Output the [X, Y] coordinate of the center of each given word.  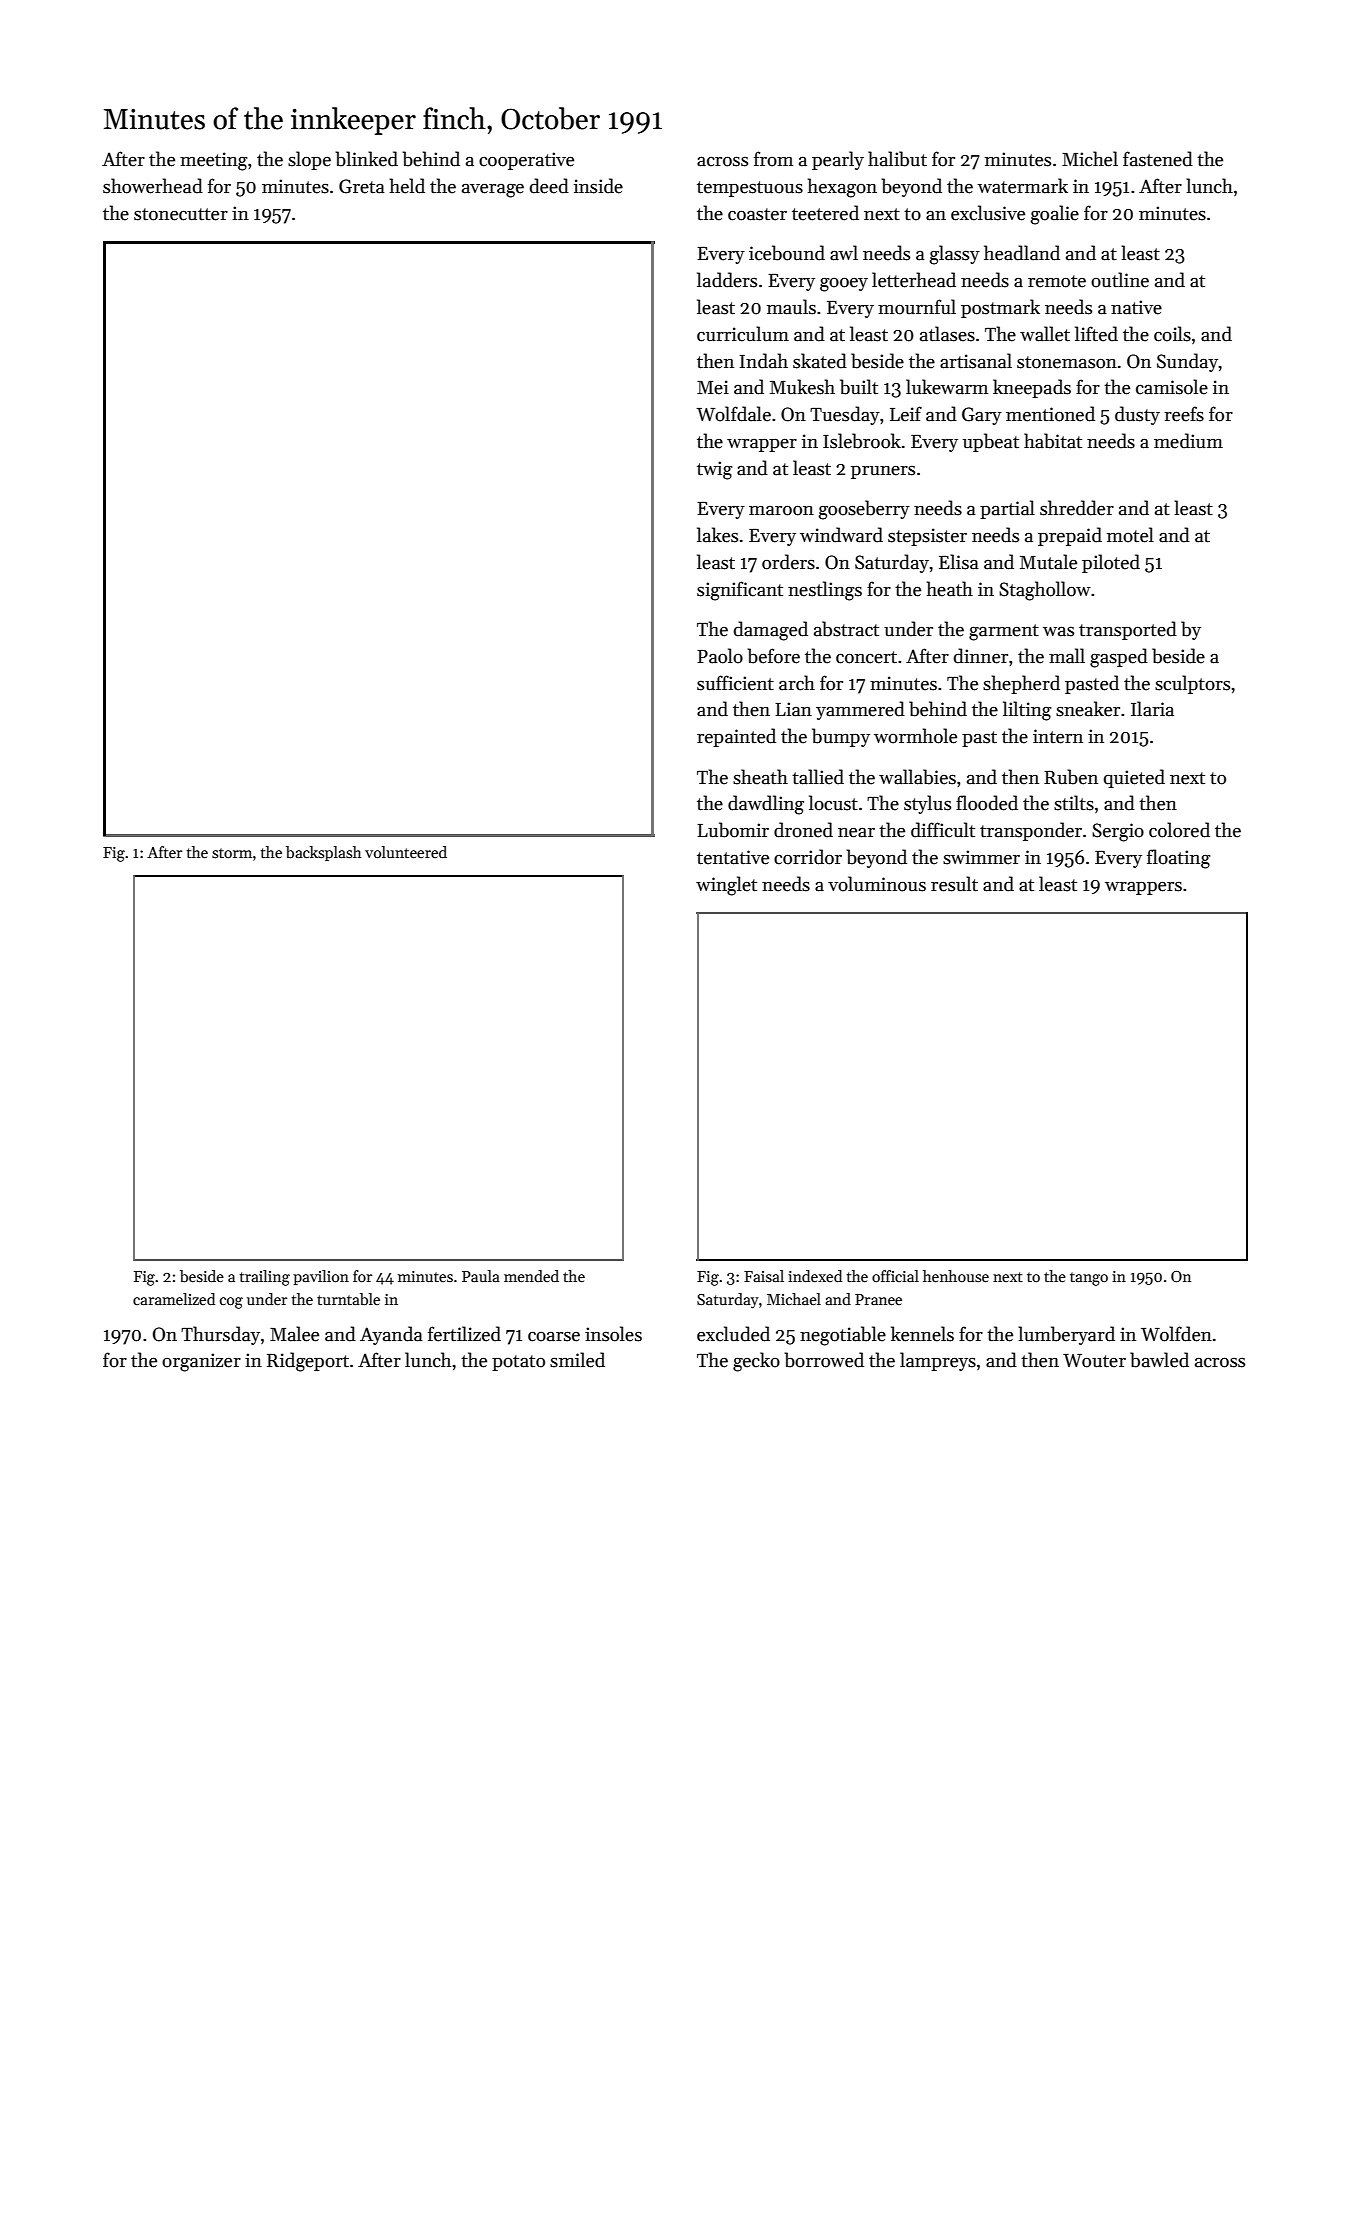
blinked [366, 159]
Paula [481, 1276]
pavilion [321, 1277]
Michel [1090, 159]
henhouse [956, 1276]
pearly [838, 160]
